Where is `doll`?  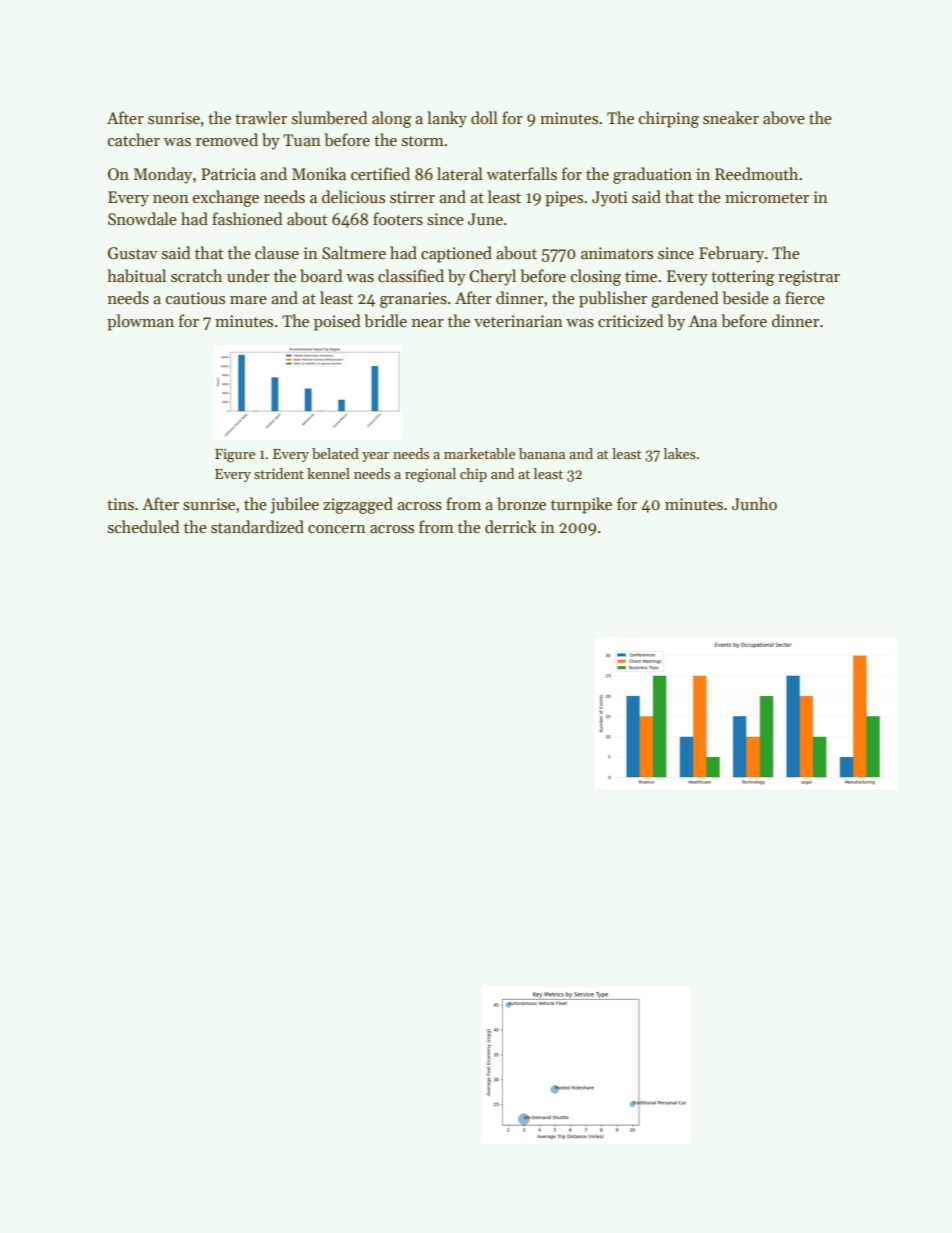 doll is located at coordinates (484, 117).
